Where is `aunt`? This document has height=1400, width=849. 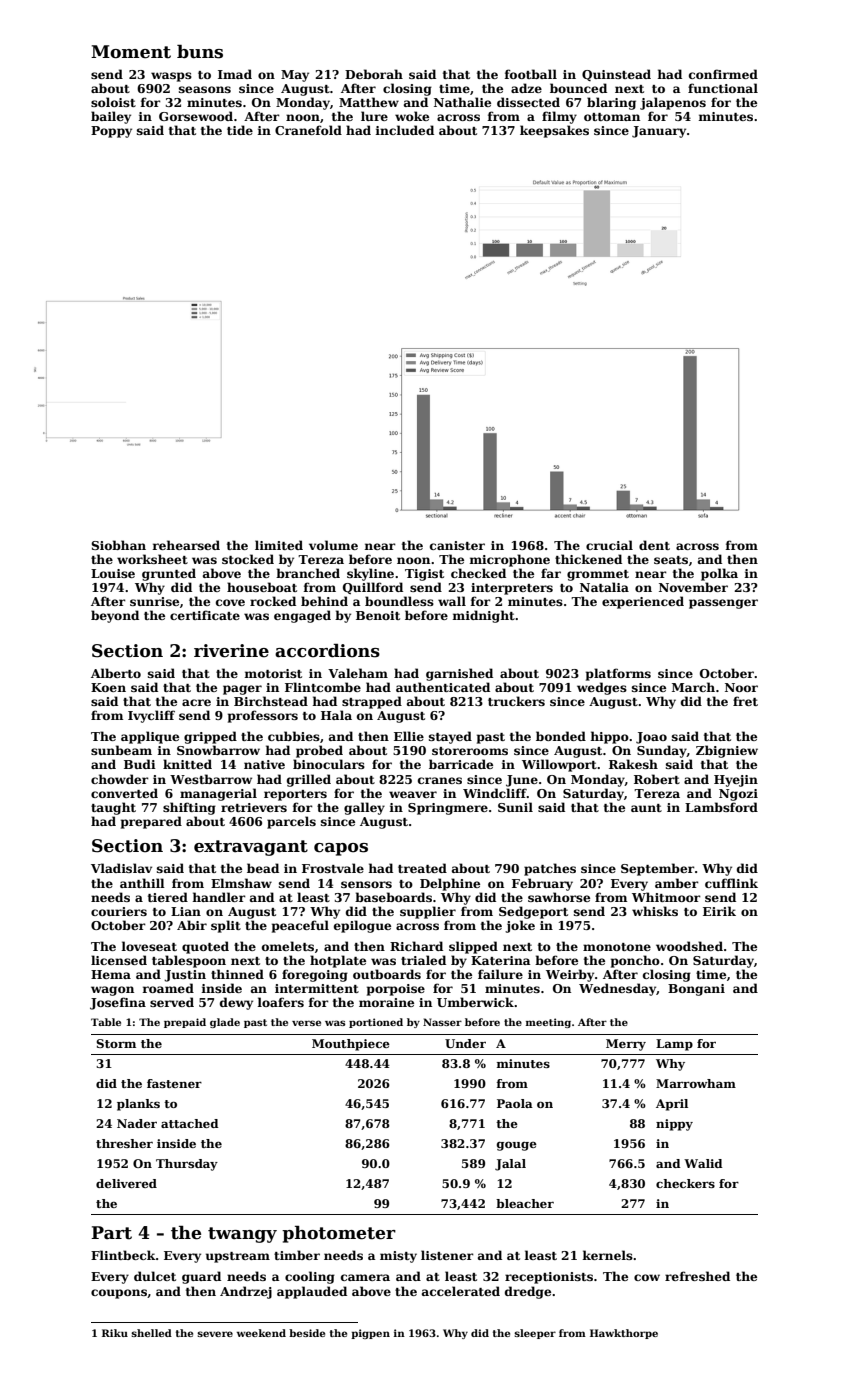 aunt is located at coordinates (646, 808).
